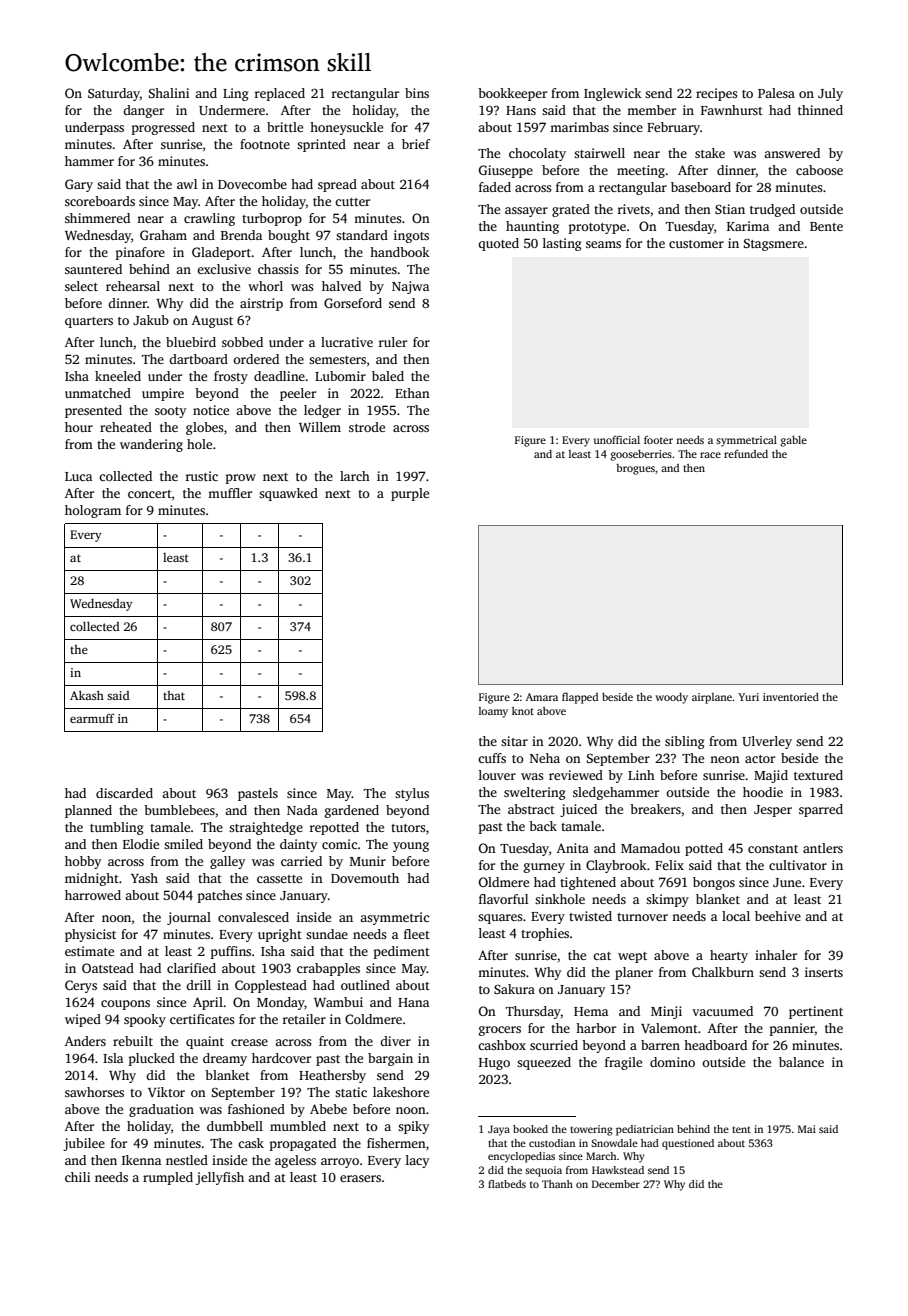 This page has width=908, height=1316. I want to click on lasting, so click(562, 244).
